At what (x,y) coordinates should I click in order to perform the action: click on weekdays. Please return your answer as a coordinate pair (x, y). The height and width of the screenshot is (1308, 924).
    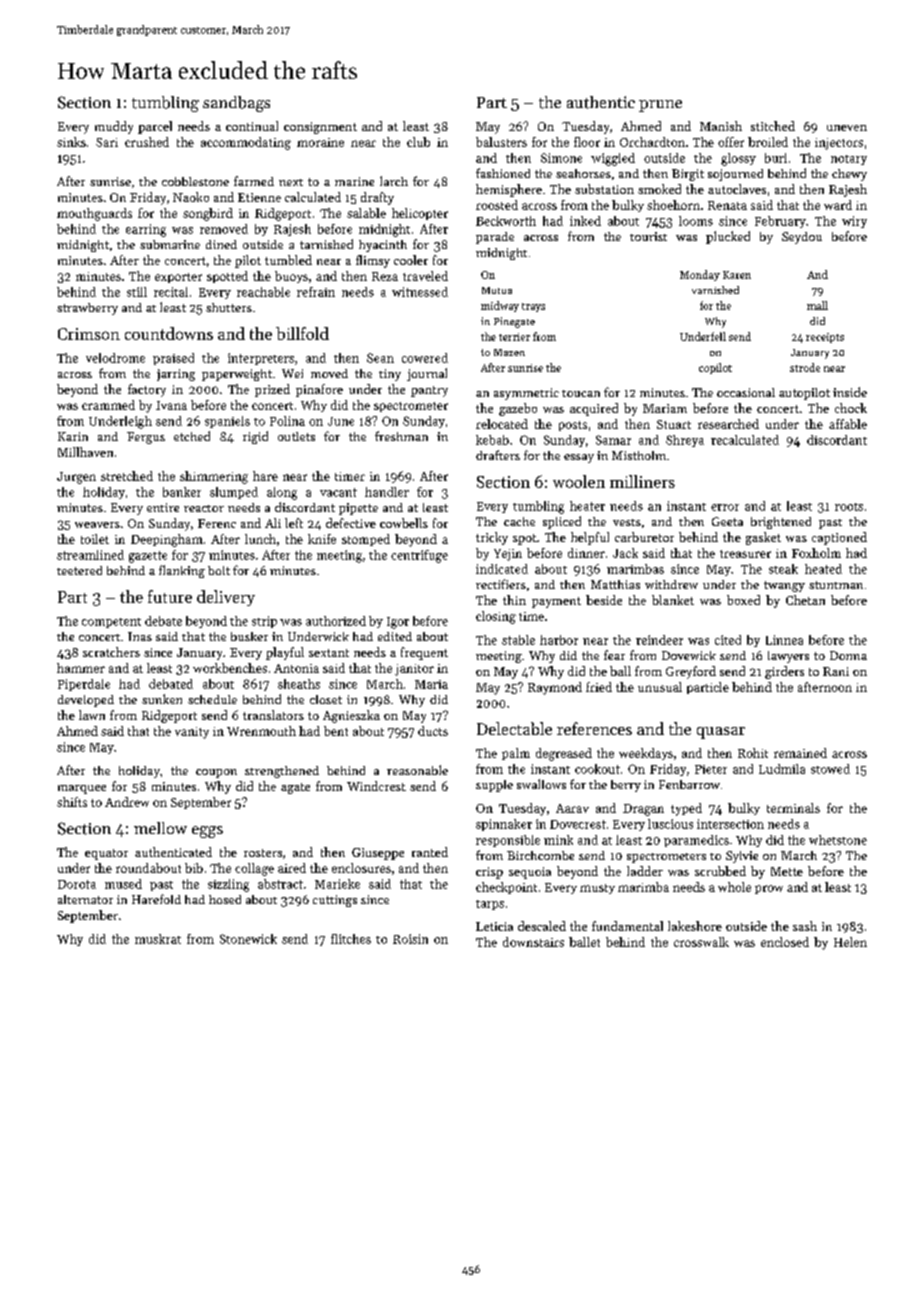
    Looking at the image, I should click on (646, 754).
